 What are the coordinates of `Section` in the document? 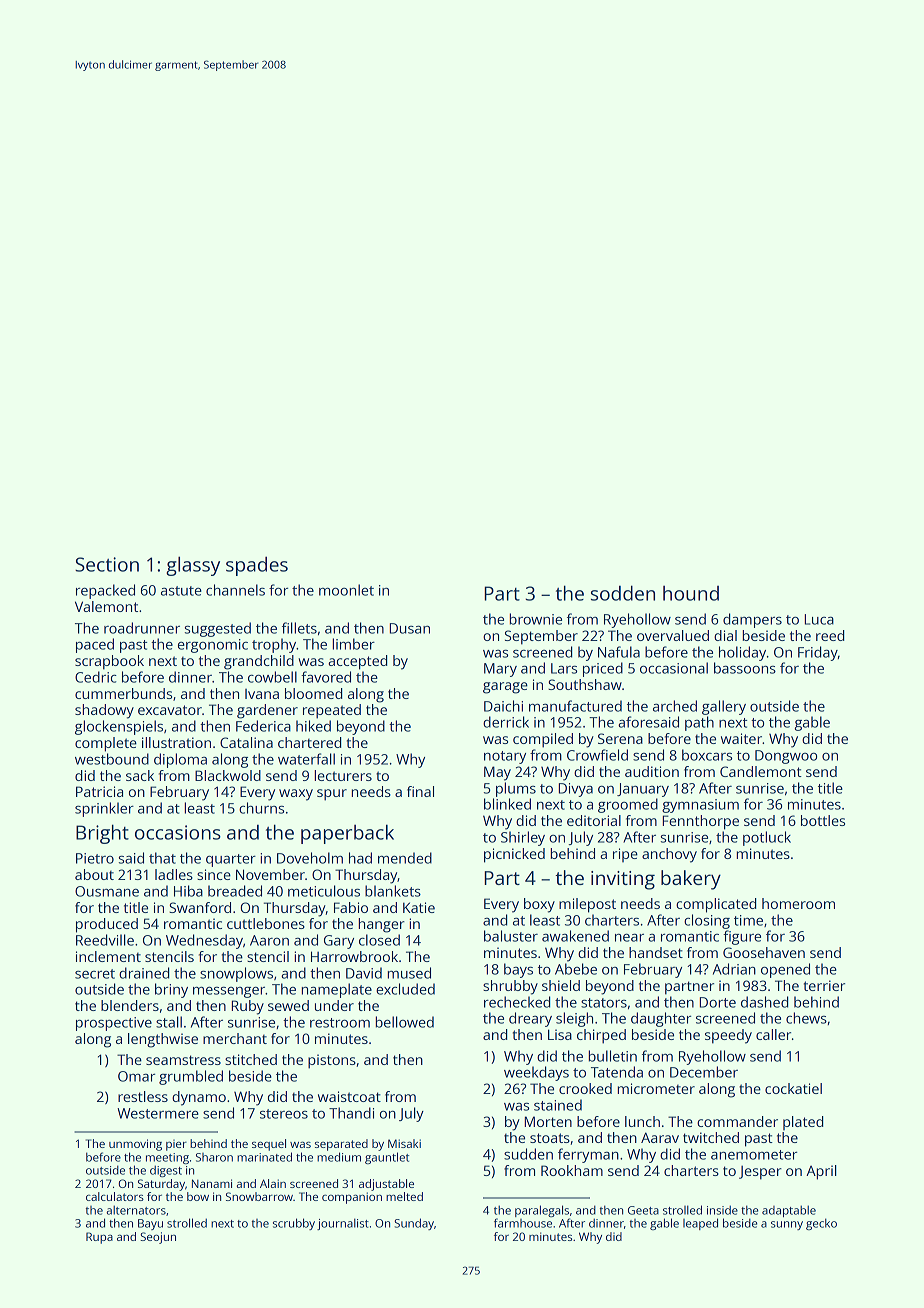 It's located at (107, 564).
